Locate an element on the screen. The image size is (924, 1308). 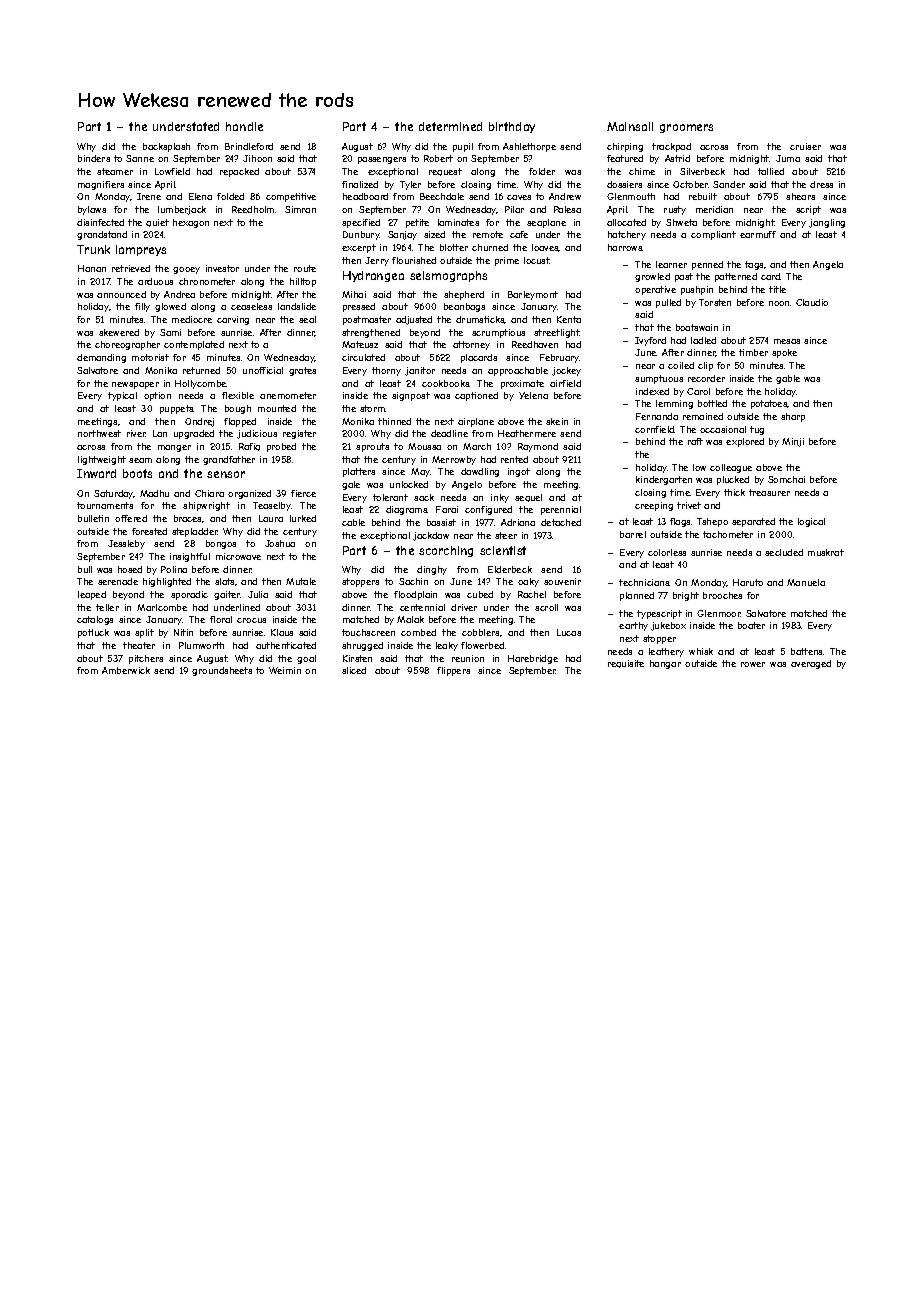
Barleymont is located at coordinates (533, 295).
